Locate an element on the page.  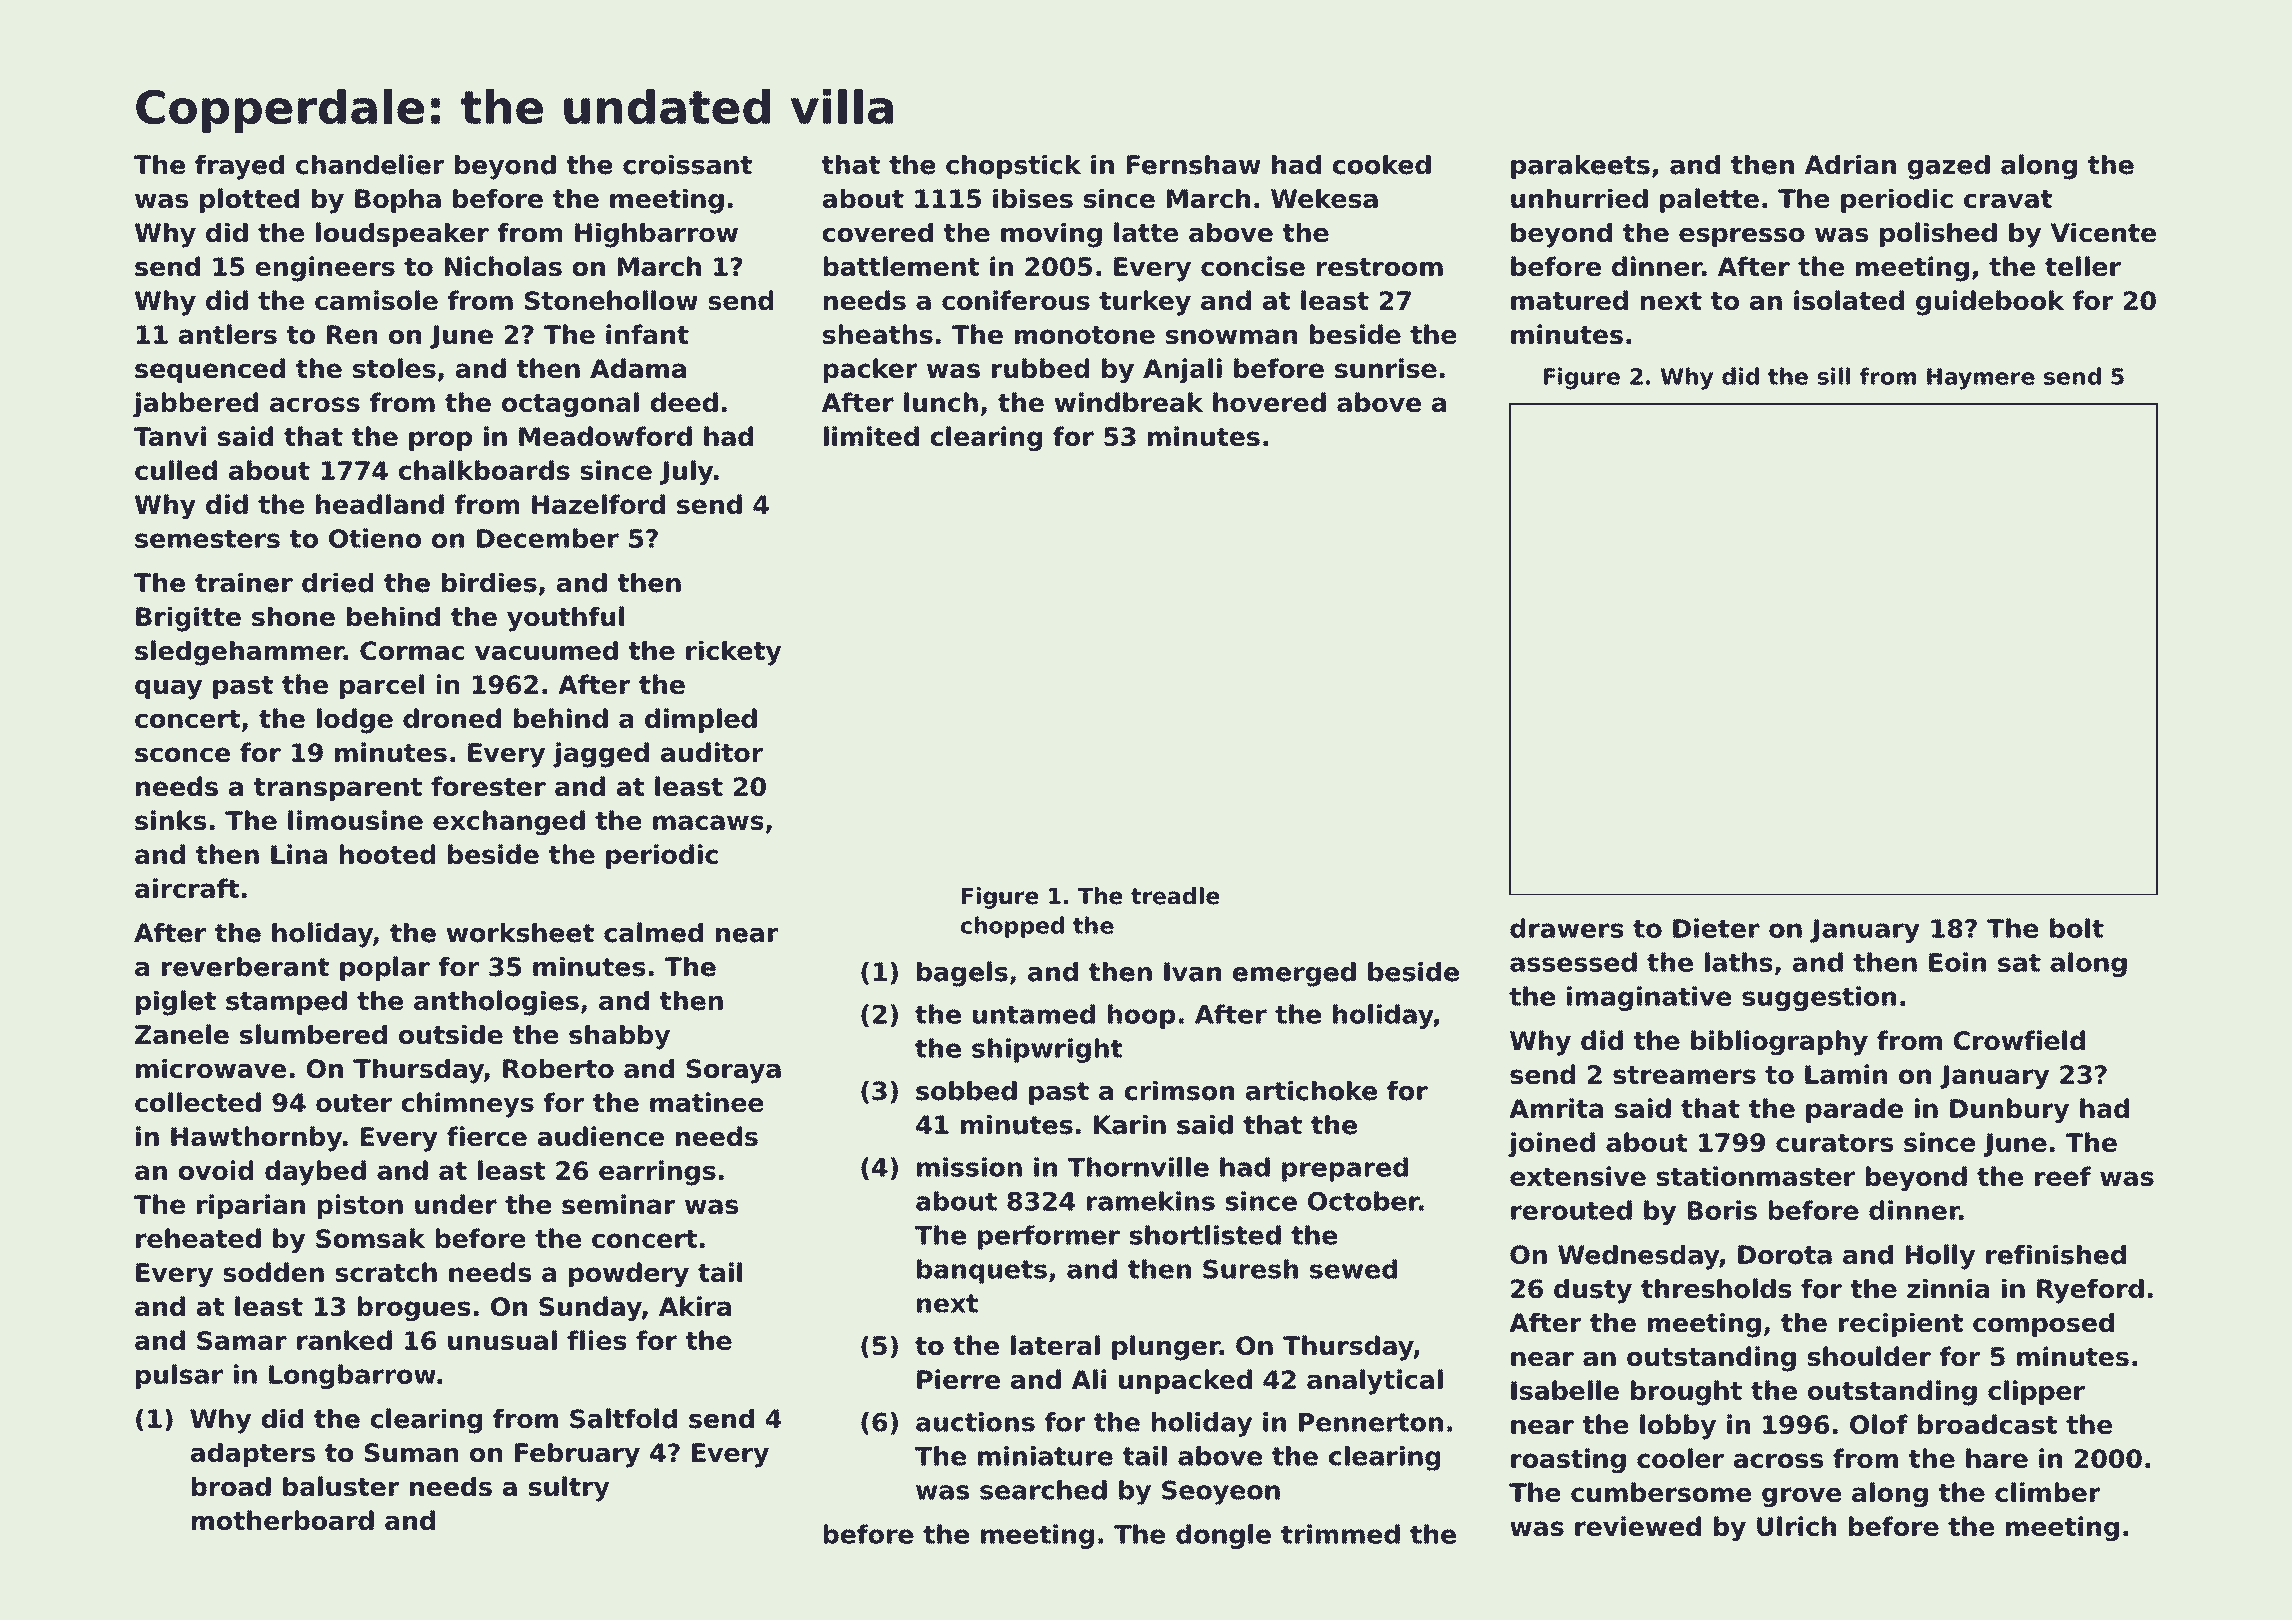
Thornville is located at coordinates (1138, 1167).
